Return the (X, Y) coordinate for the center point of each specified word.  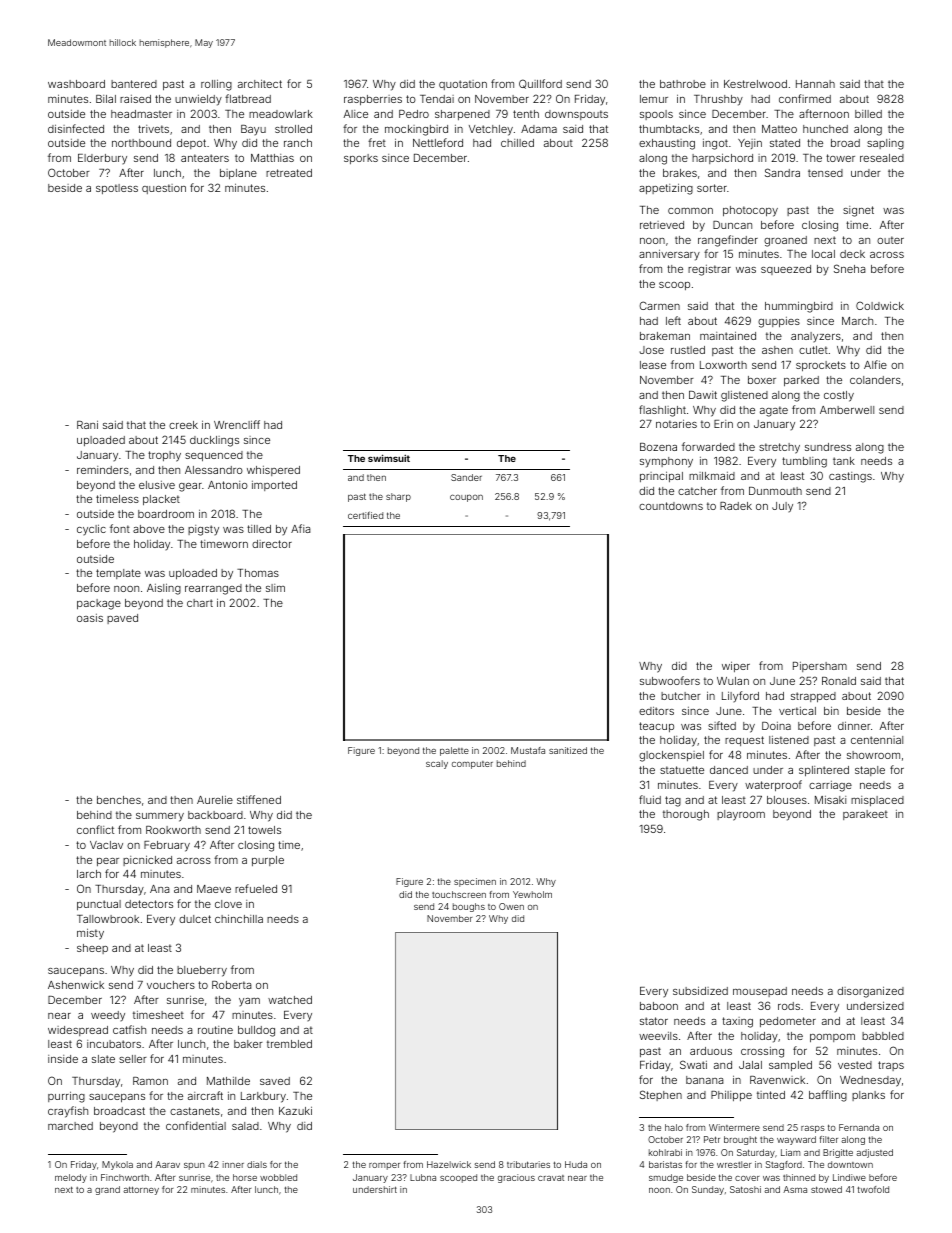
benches (119, 800)
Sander (466, 477)
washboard (76, 84)
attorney (141, 1190)
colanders (875, 380)
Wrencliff (237, 424)
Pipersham (820, 667)
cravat (551, 1178)
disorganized (870, 992)
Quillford (540, 84)
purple (268, 861)
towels (264, 830)
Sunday (708, 1190)
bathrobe (683, 84)
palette (454, 751)
